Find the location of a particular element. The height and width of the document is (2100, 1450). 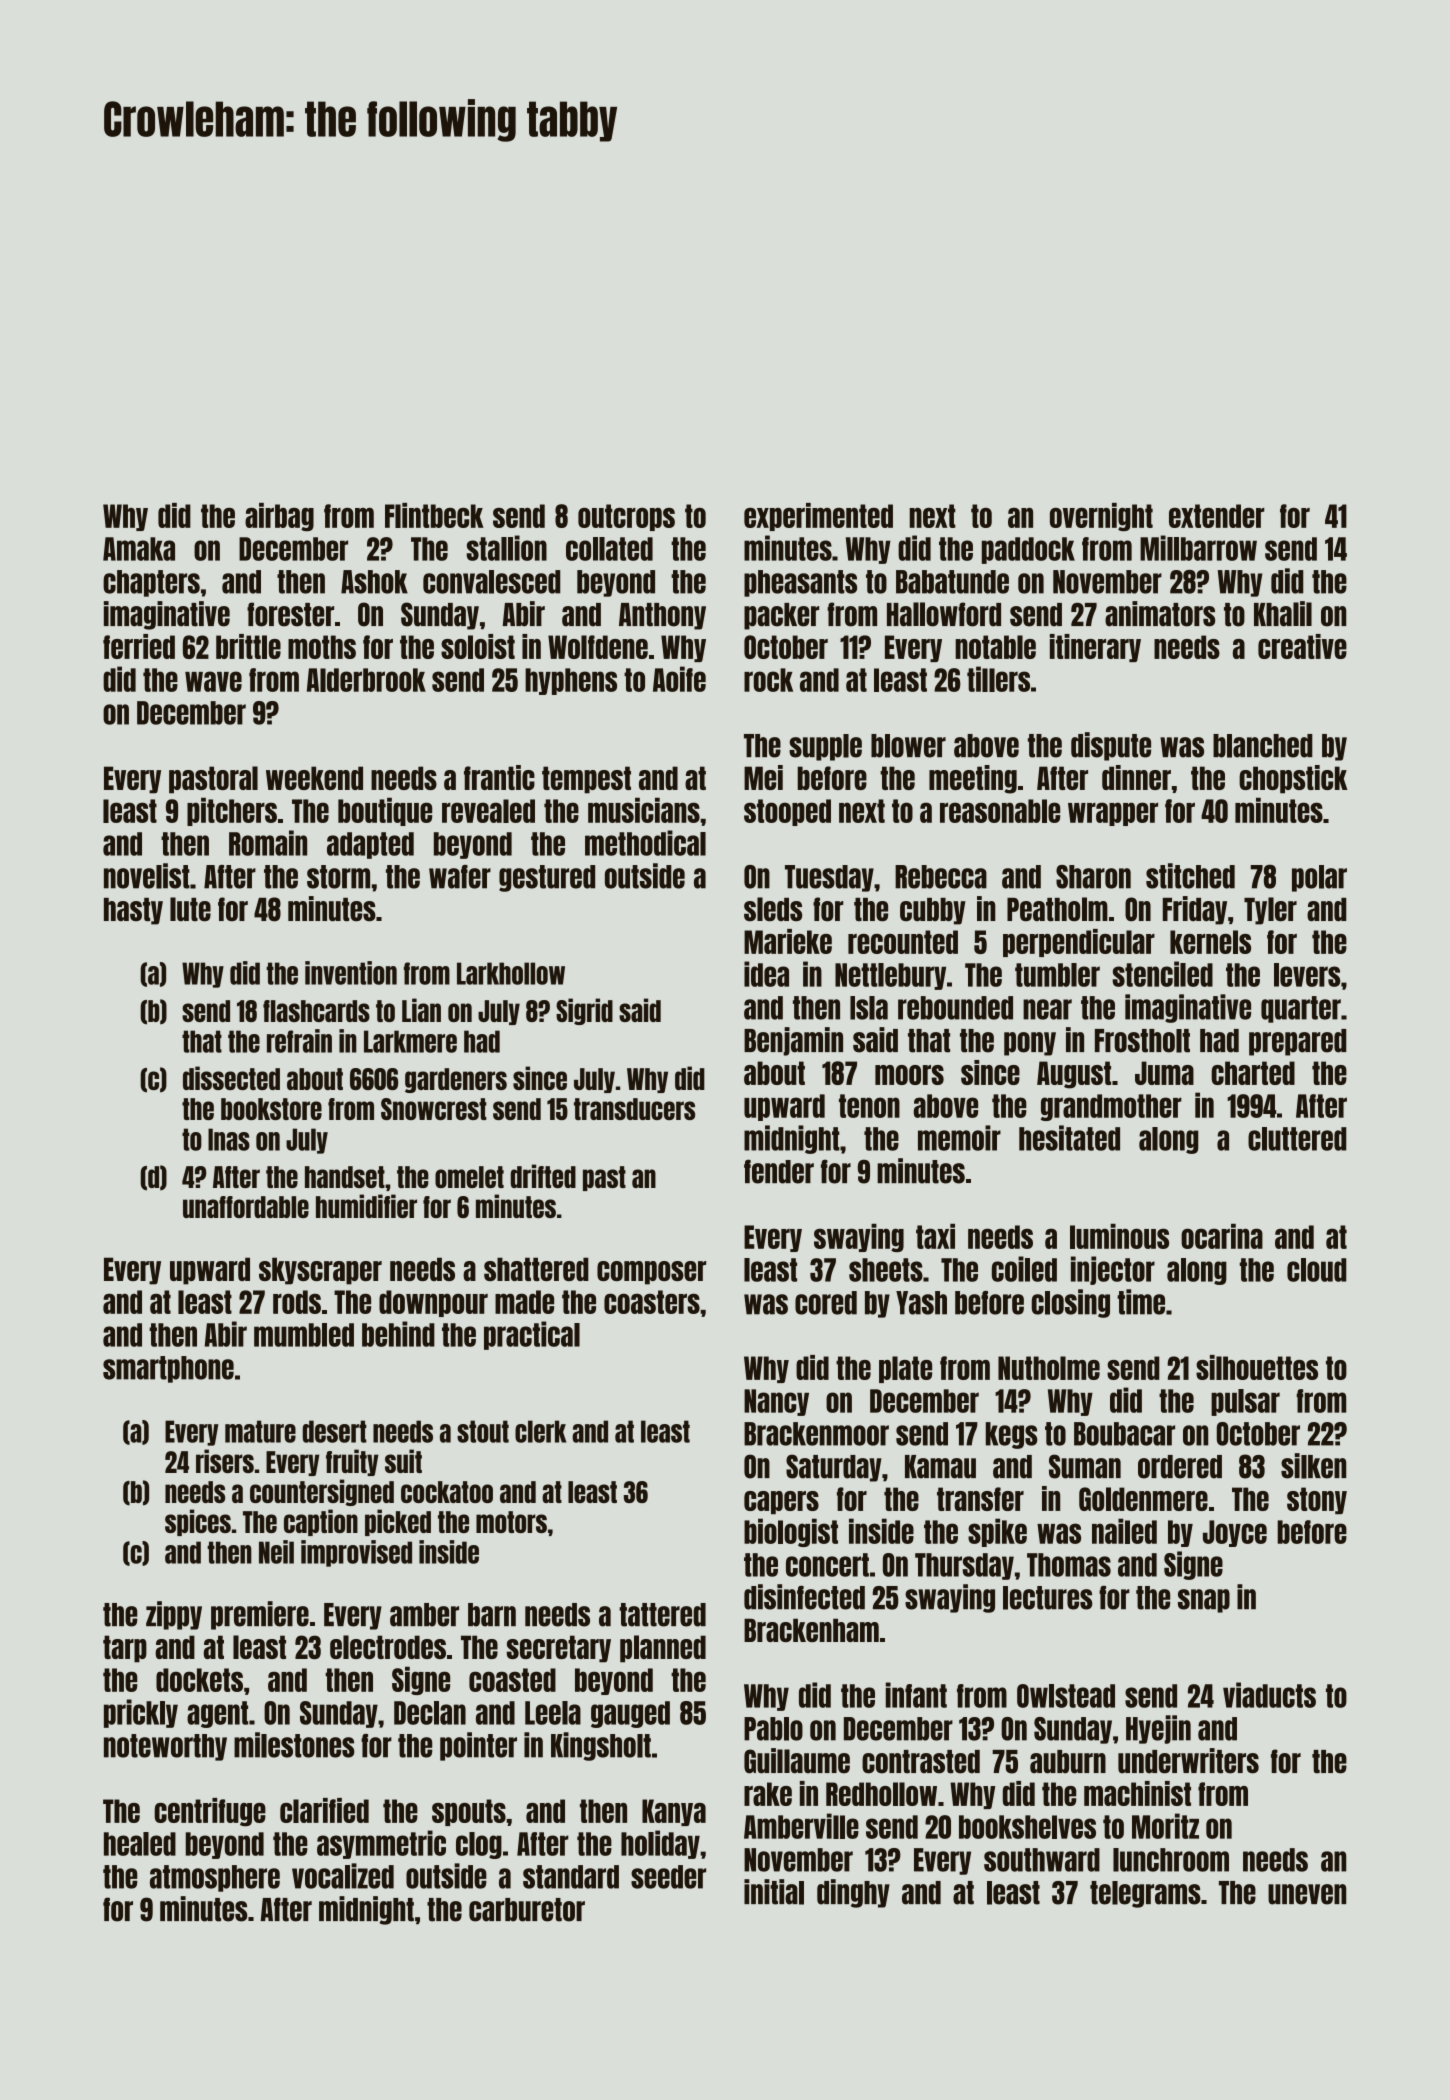

silken is located at coordinates (1313, 1466).
